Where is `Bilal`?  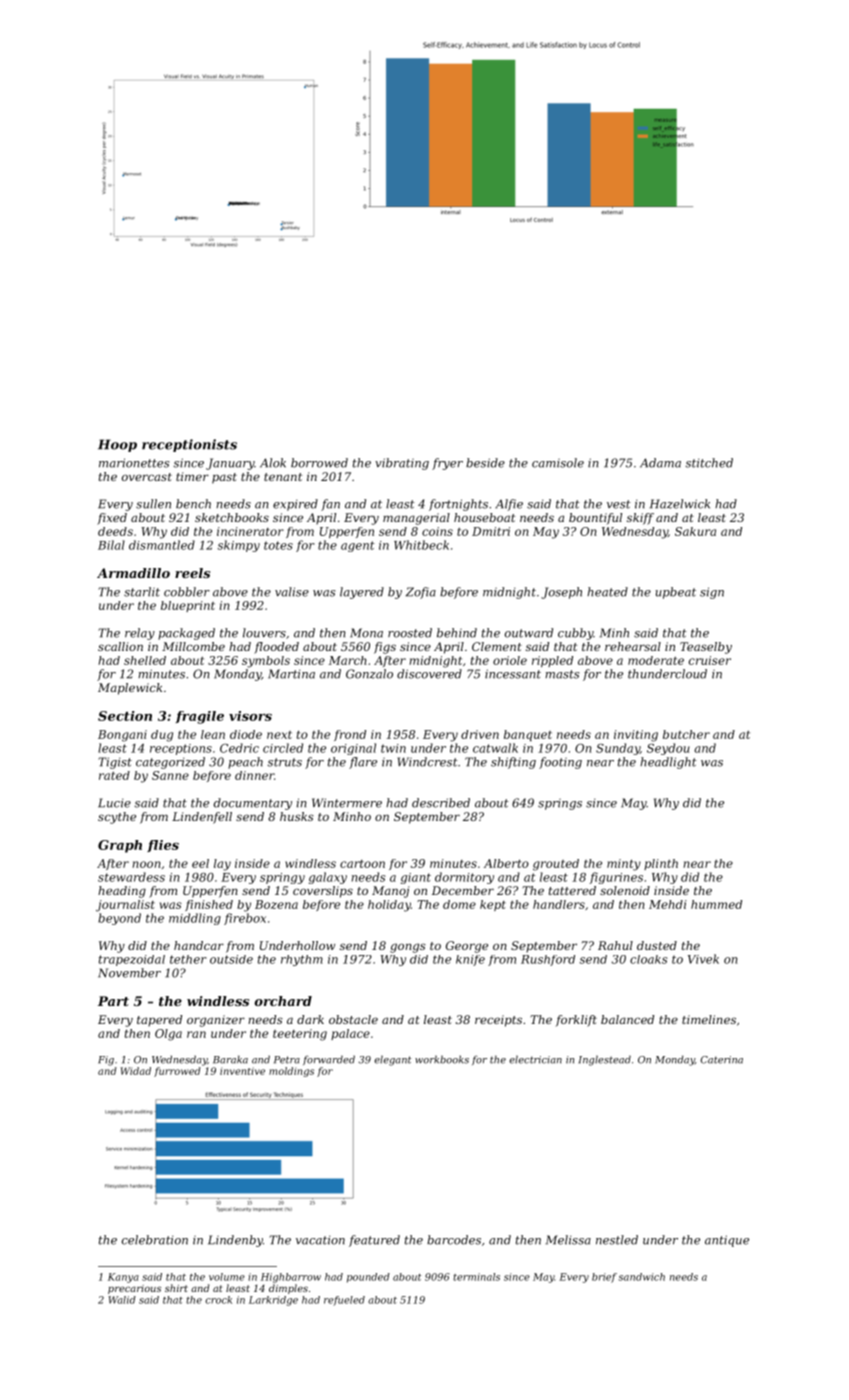
Bilal is located at coordinates (111, 545).
